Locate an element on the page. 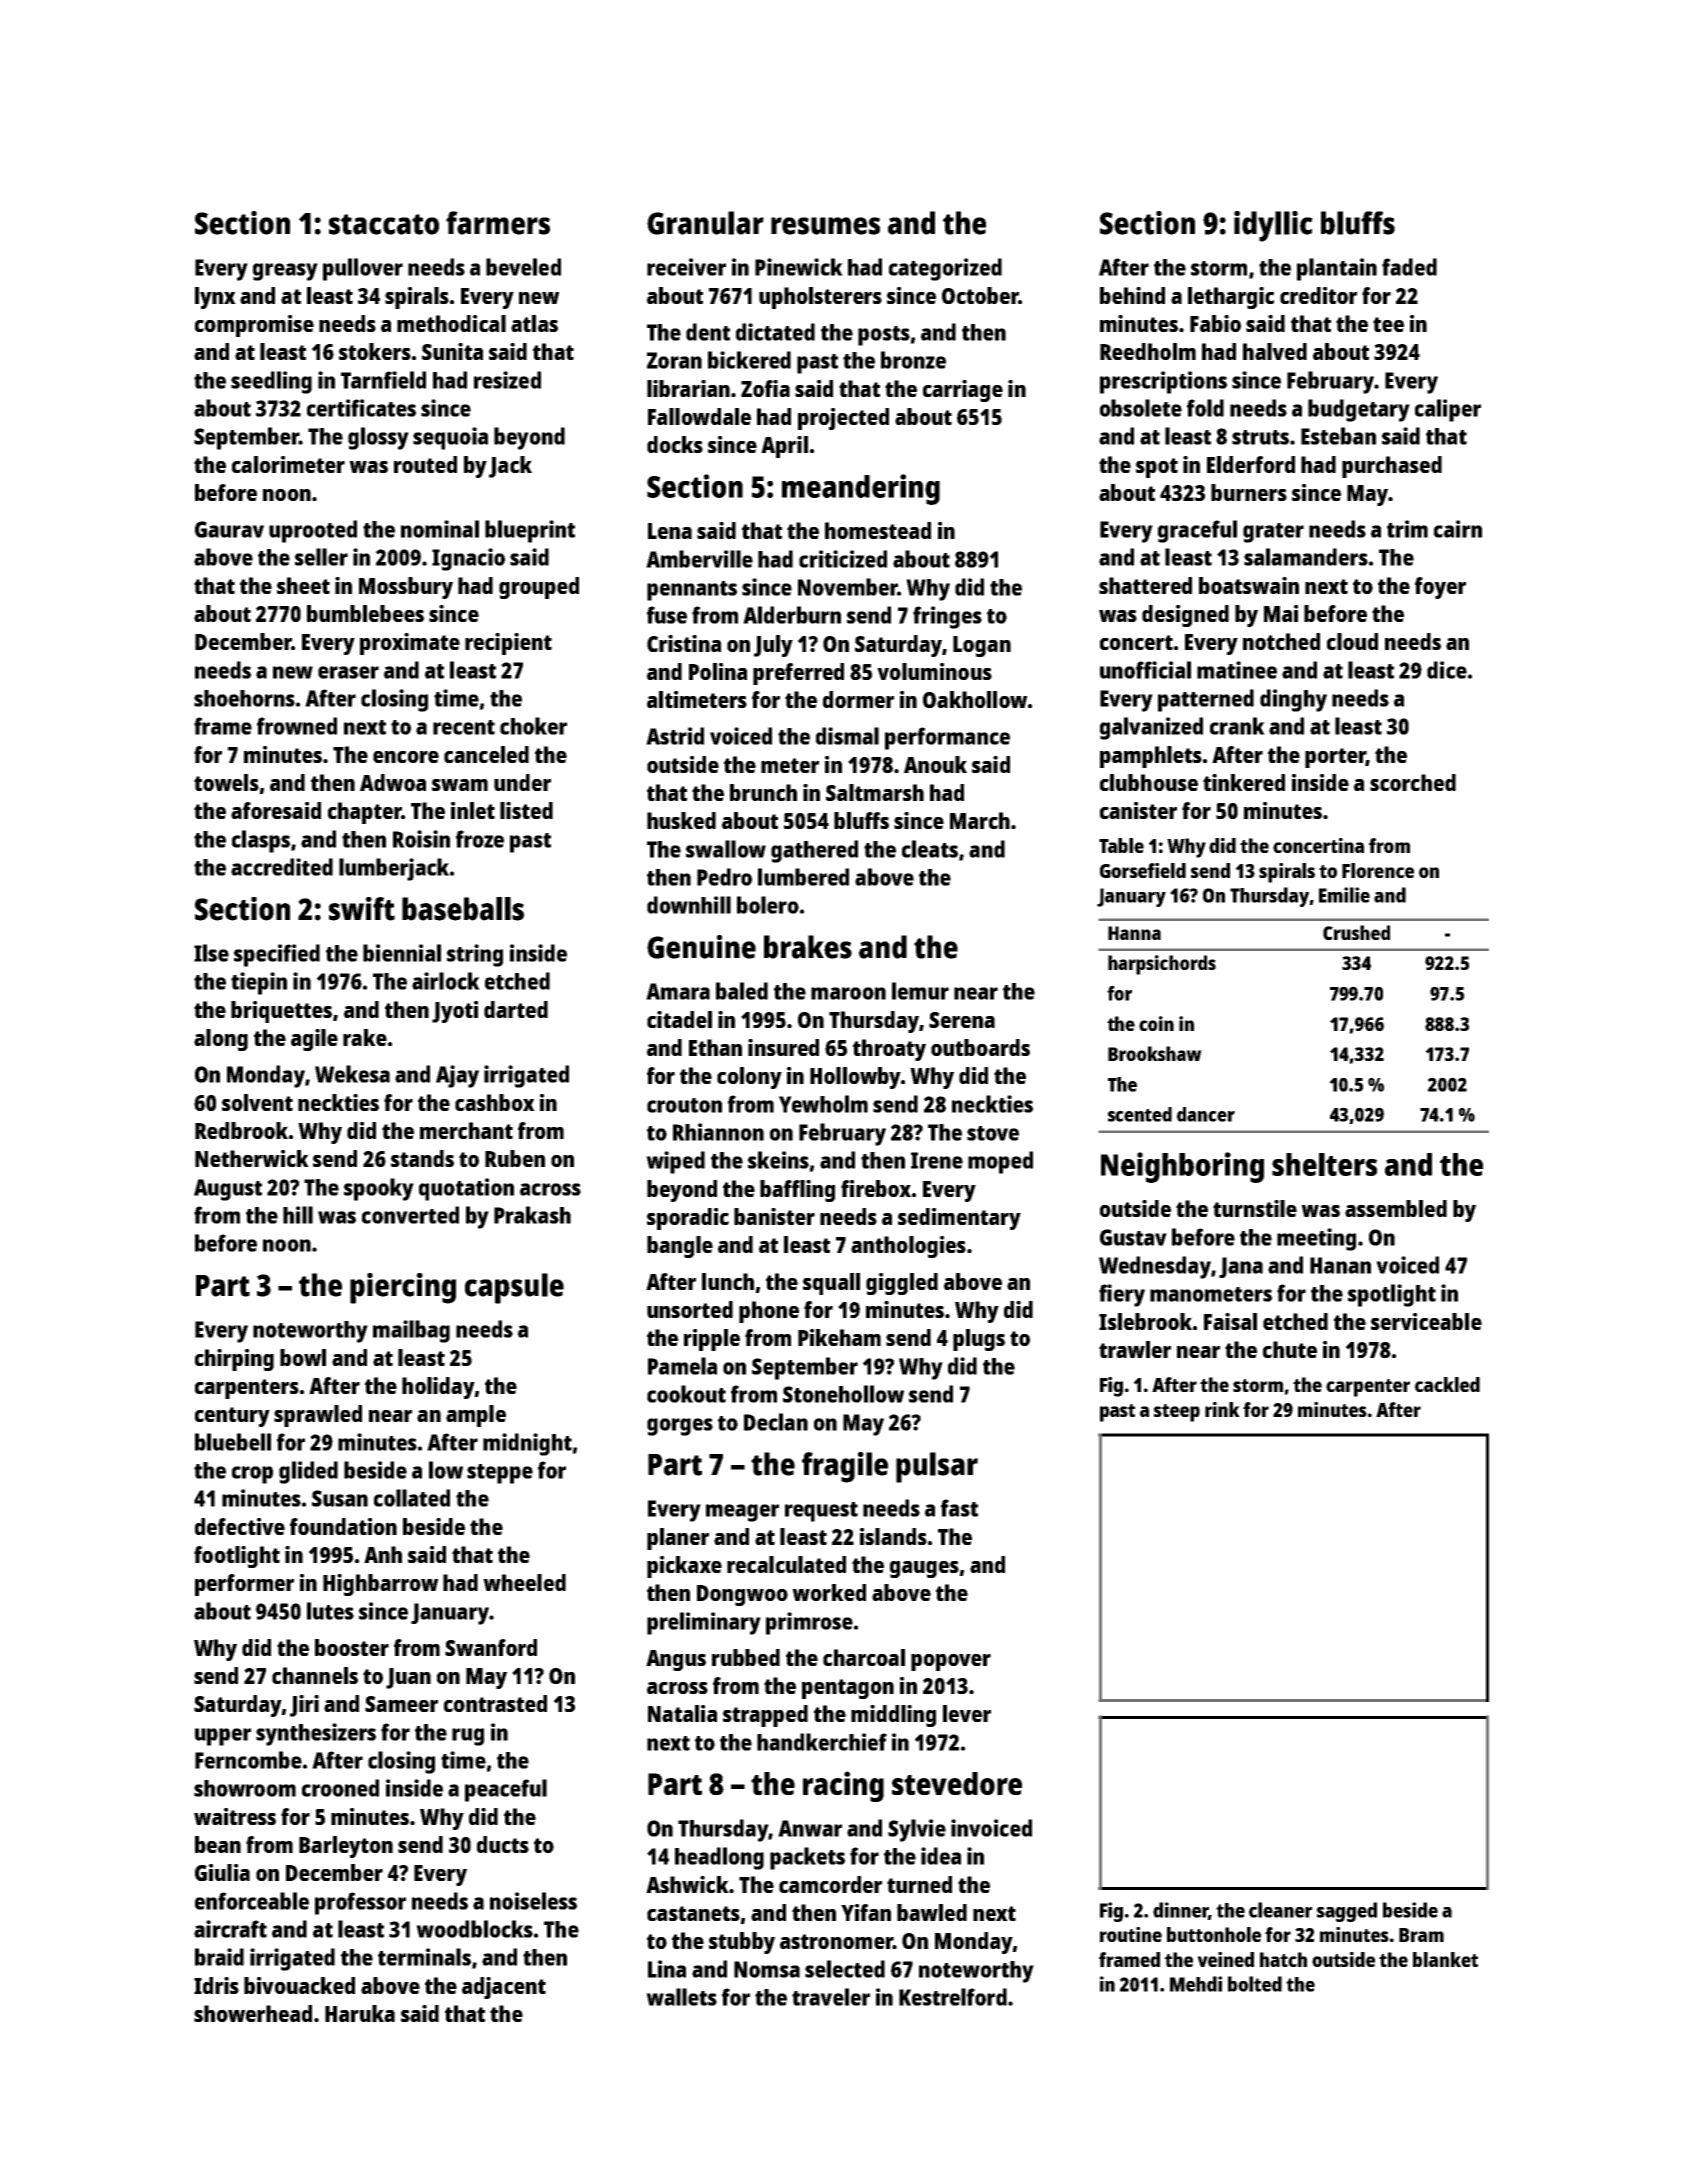 This page has height=2178, width=1683. cleaner is located at coordinates (1280, 1910).
